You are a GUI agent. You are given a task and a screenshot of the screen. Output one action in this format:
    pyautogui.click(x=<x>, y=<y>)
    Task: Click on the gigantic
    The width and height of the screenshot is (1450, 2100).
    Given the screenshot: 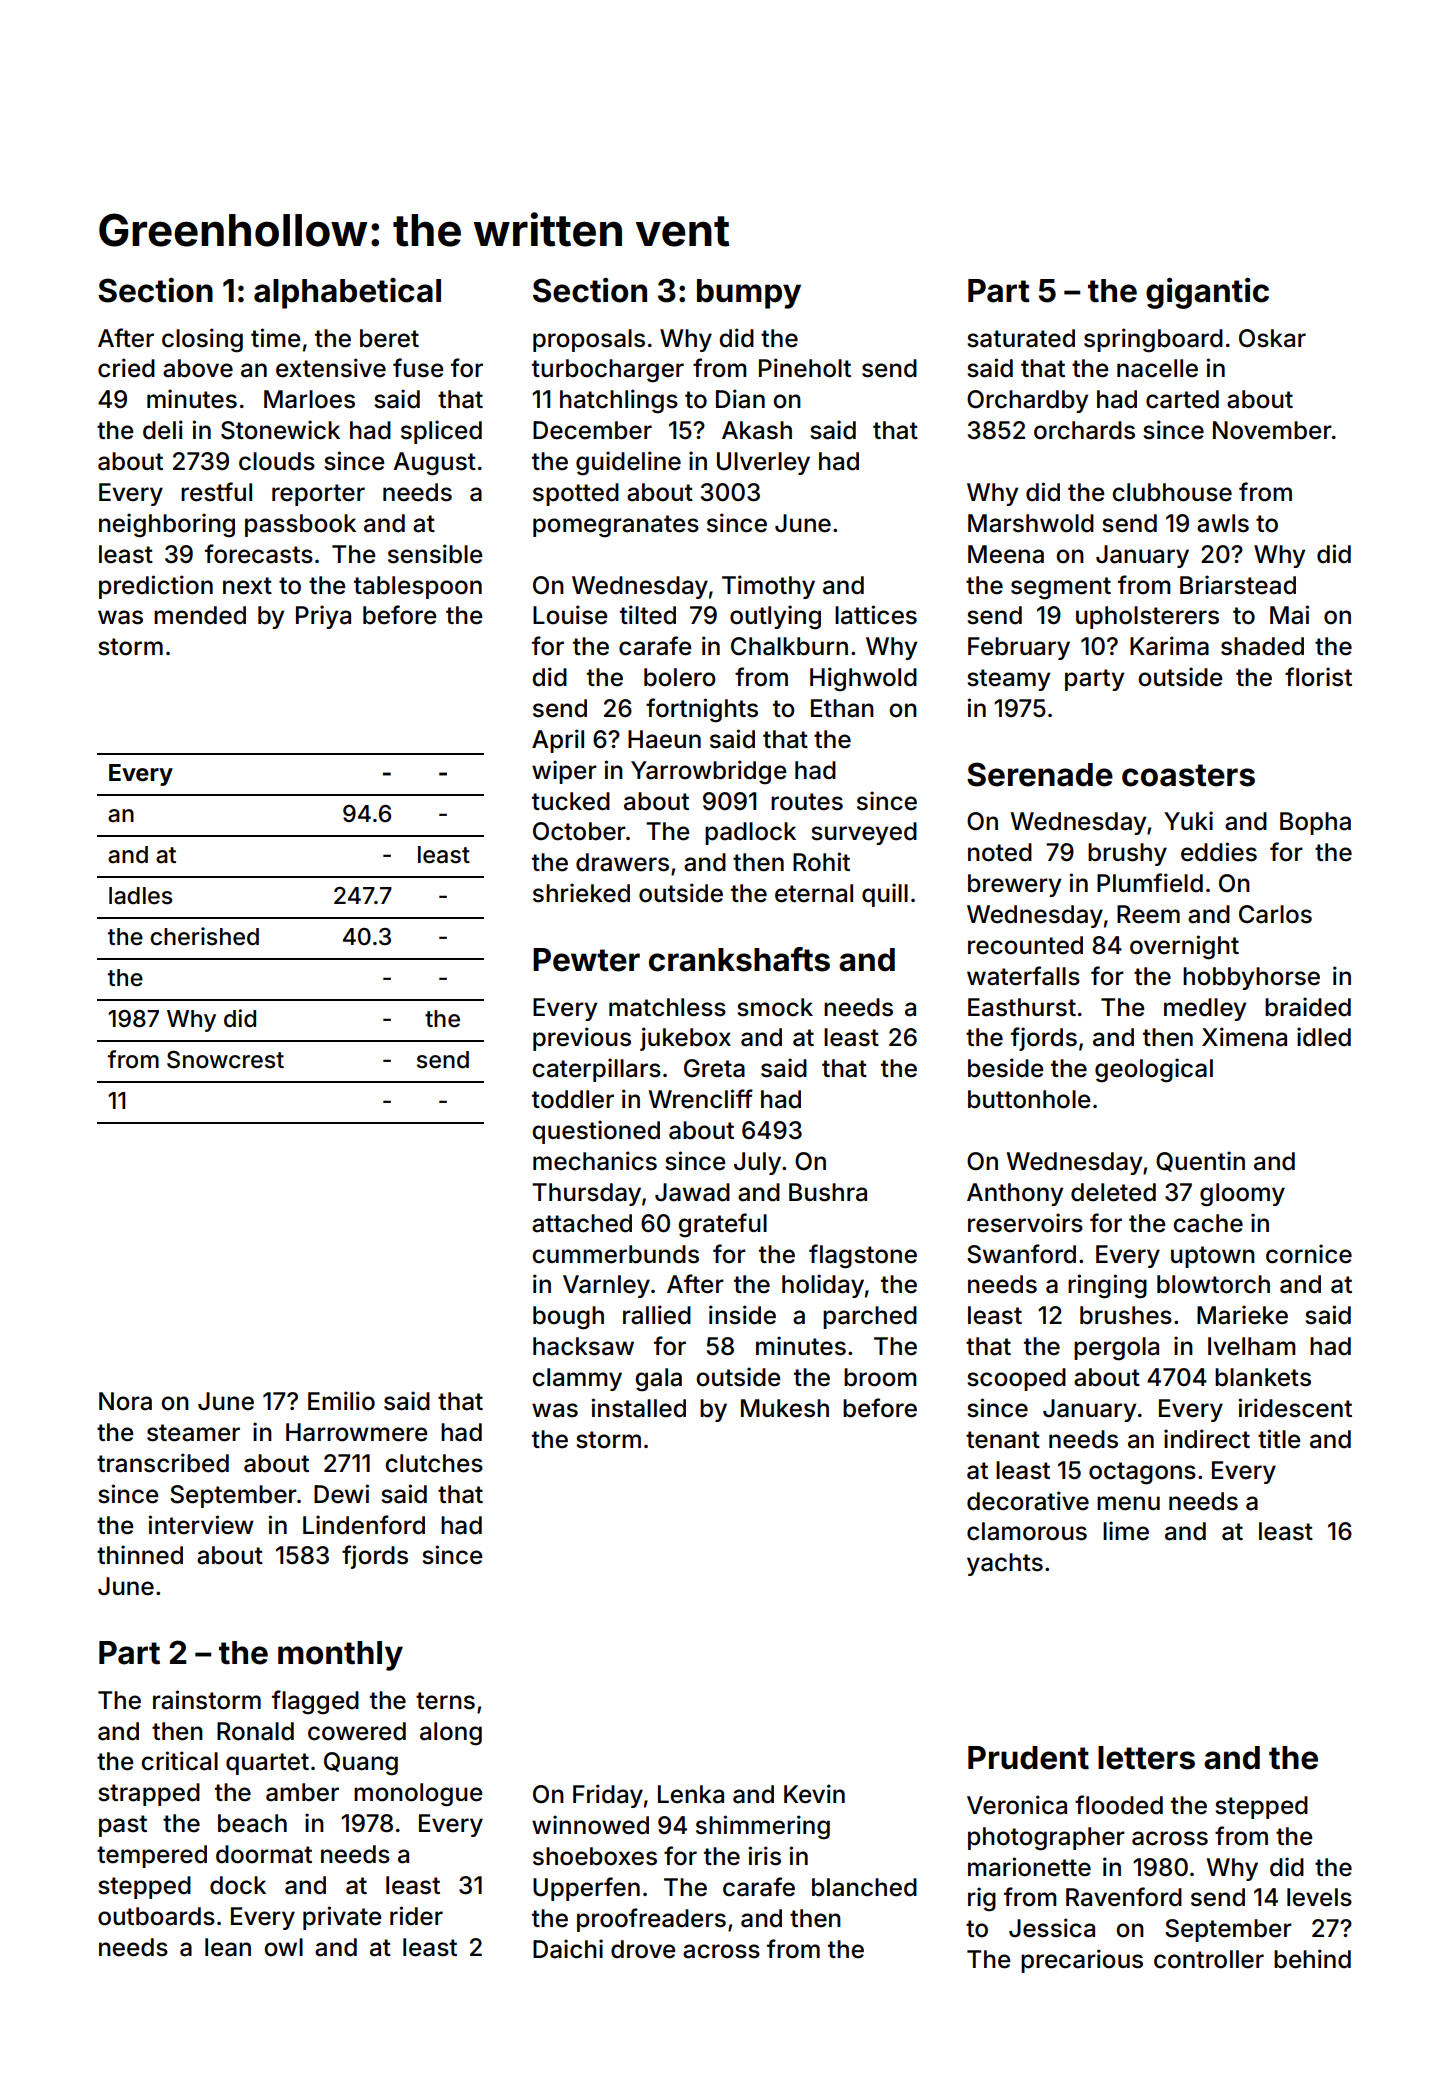 What is the action you would take?
    pyautogui.click(x=1207, y=293)
